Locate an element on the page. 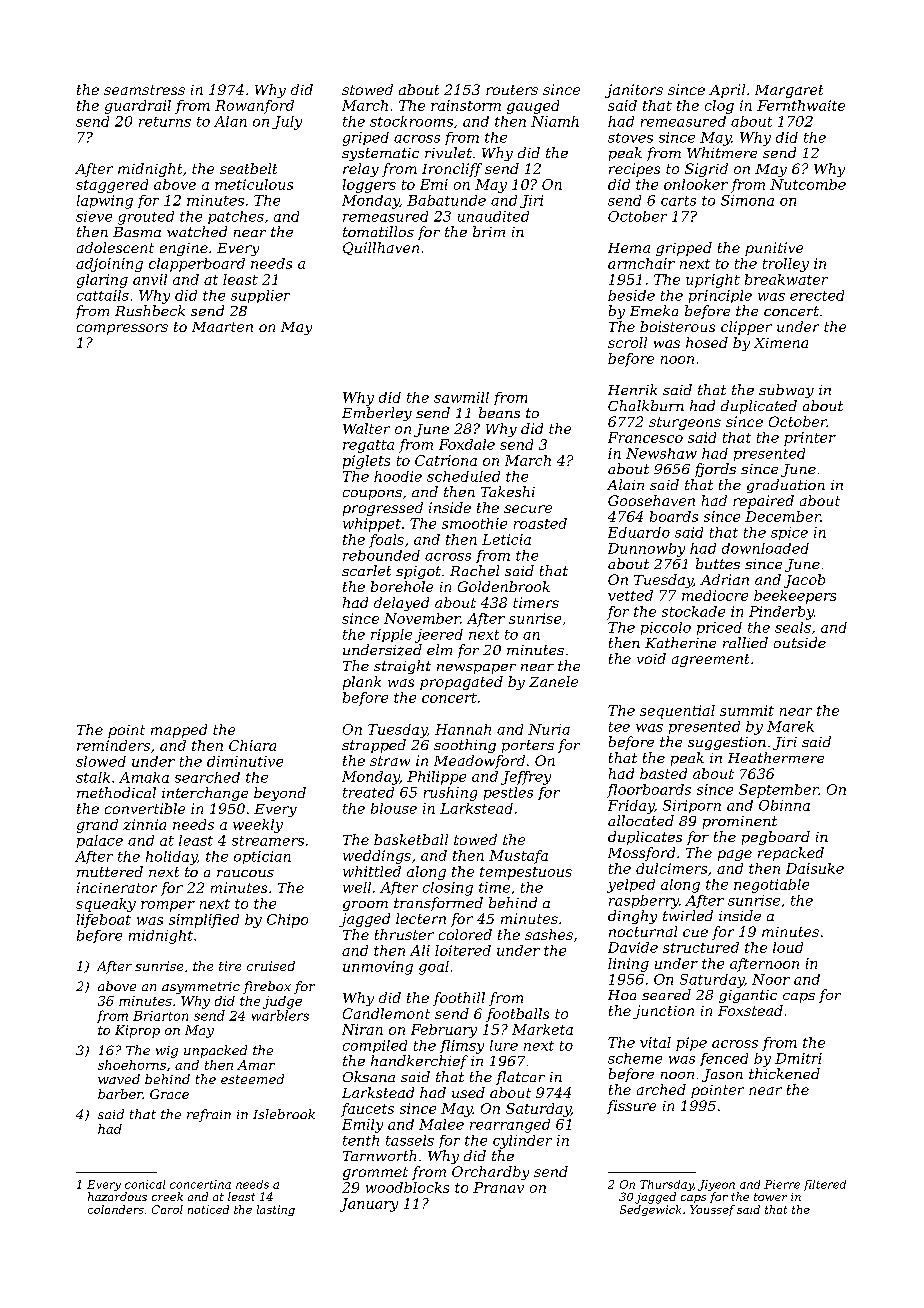 This document has height=1308, width=924. mapped is located at coordinates (179, 731).
